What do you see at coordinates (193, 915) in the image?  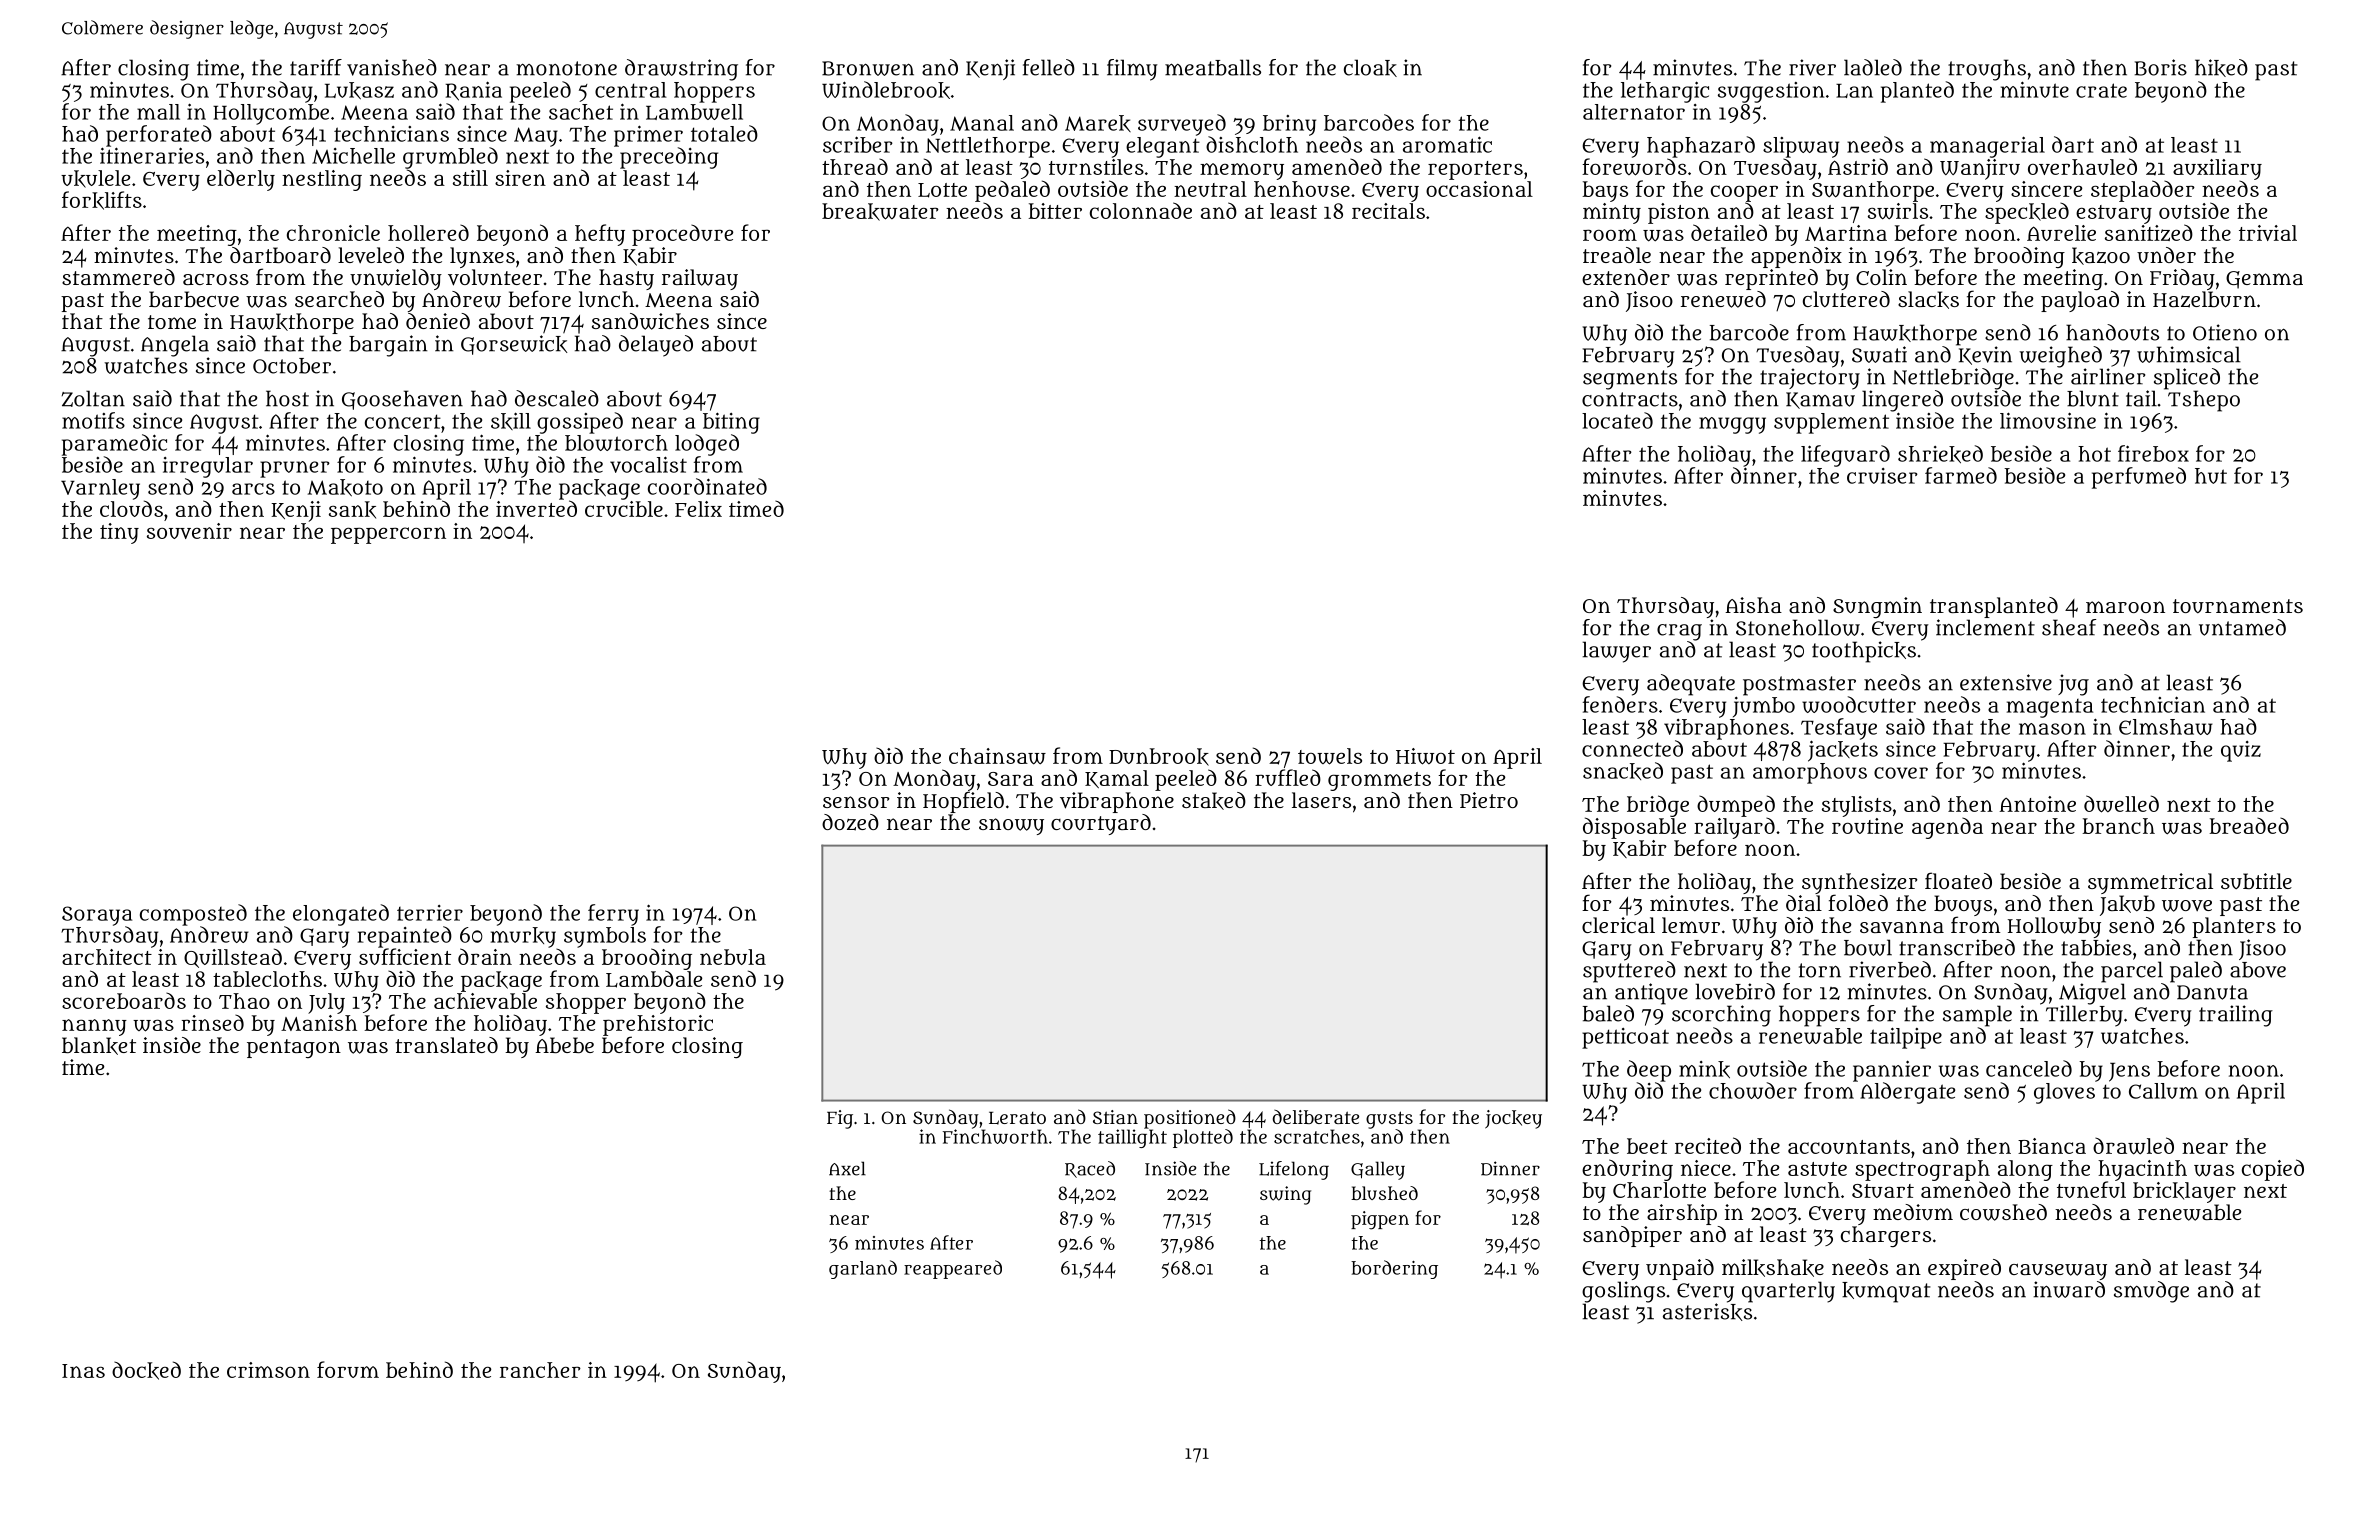 I see `composted` at bounding box center [193, 915].
